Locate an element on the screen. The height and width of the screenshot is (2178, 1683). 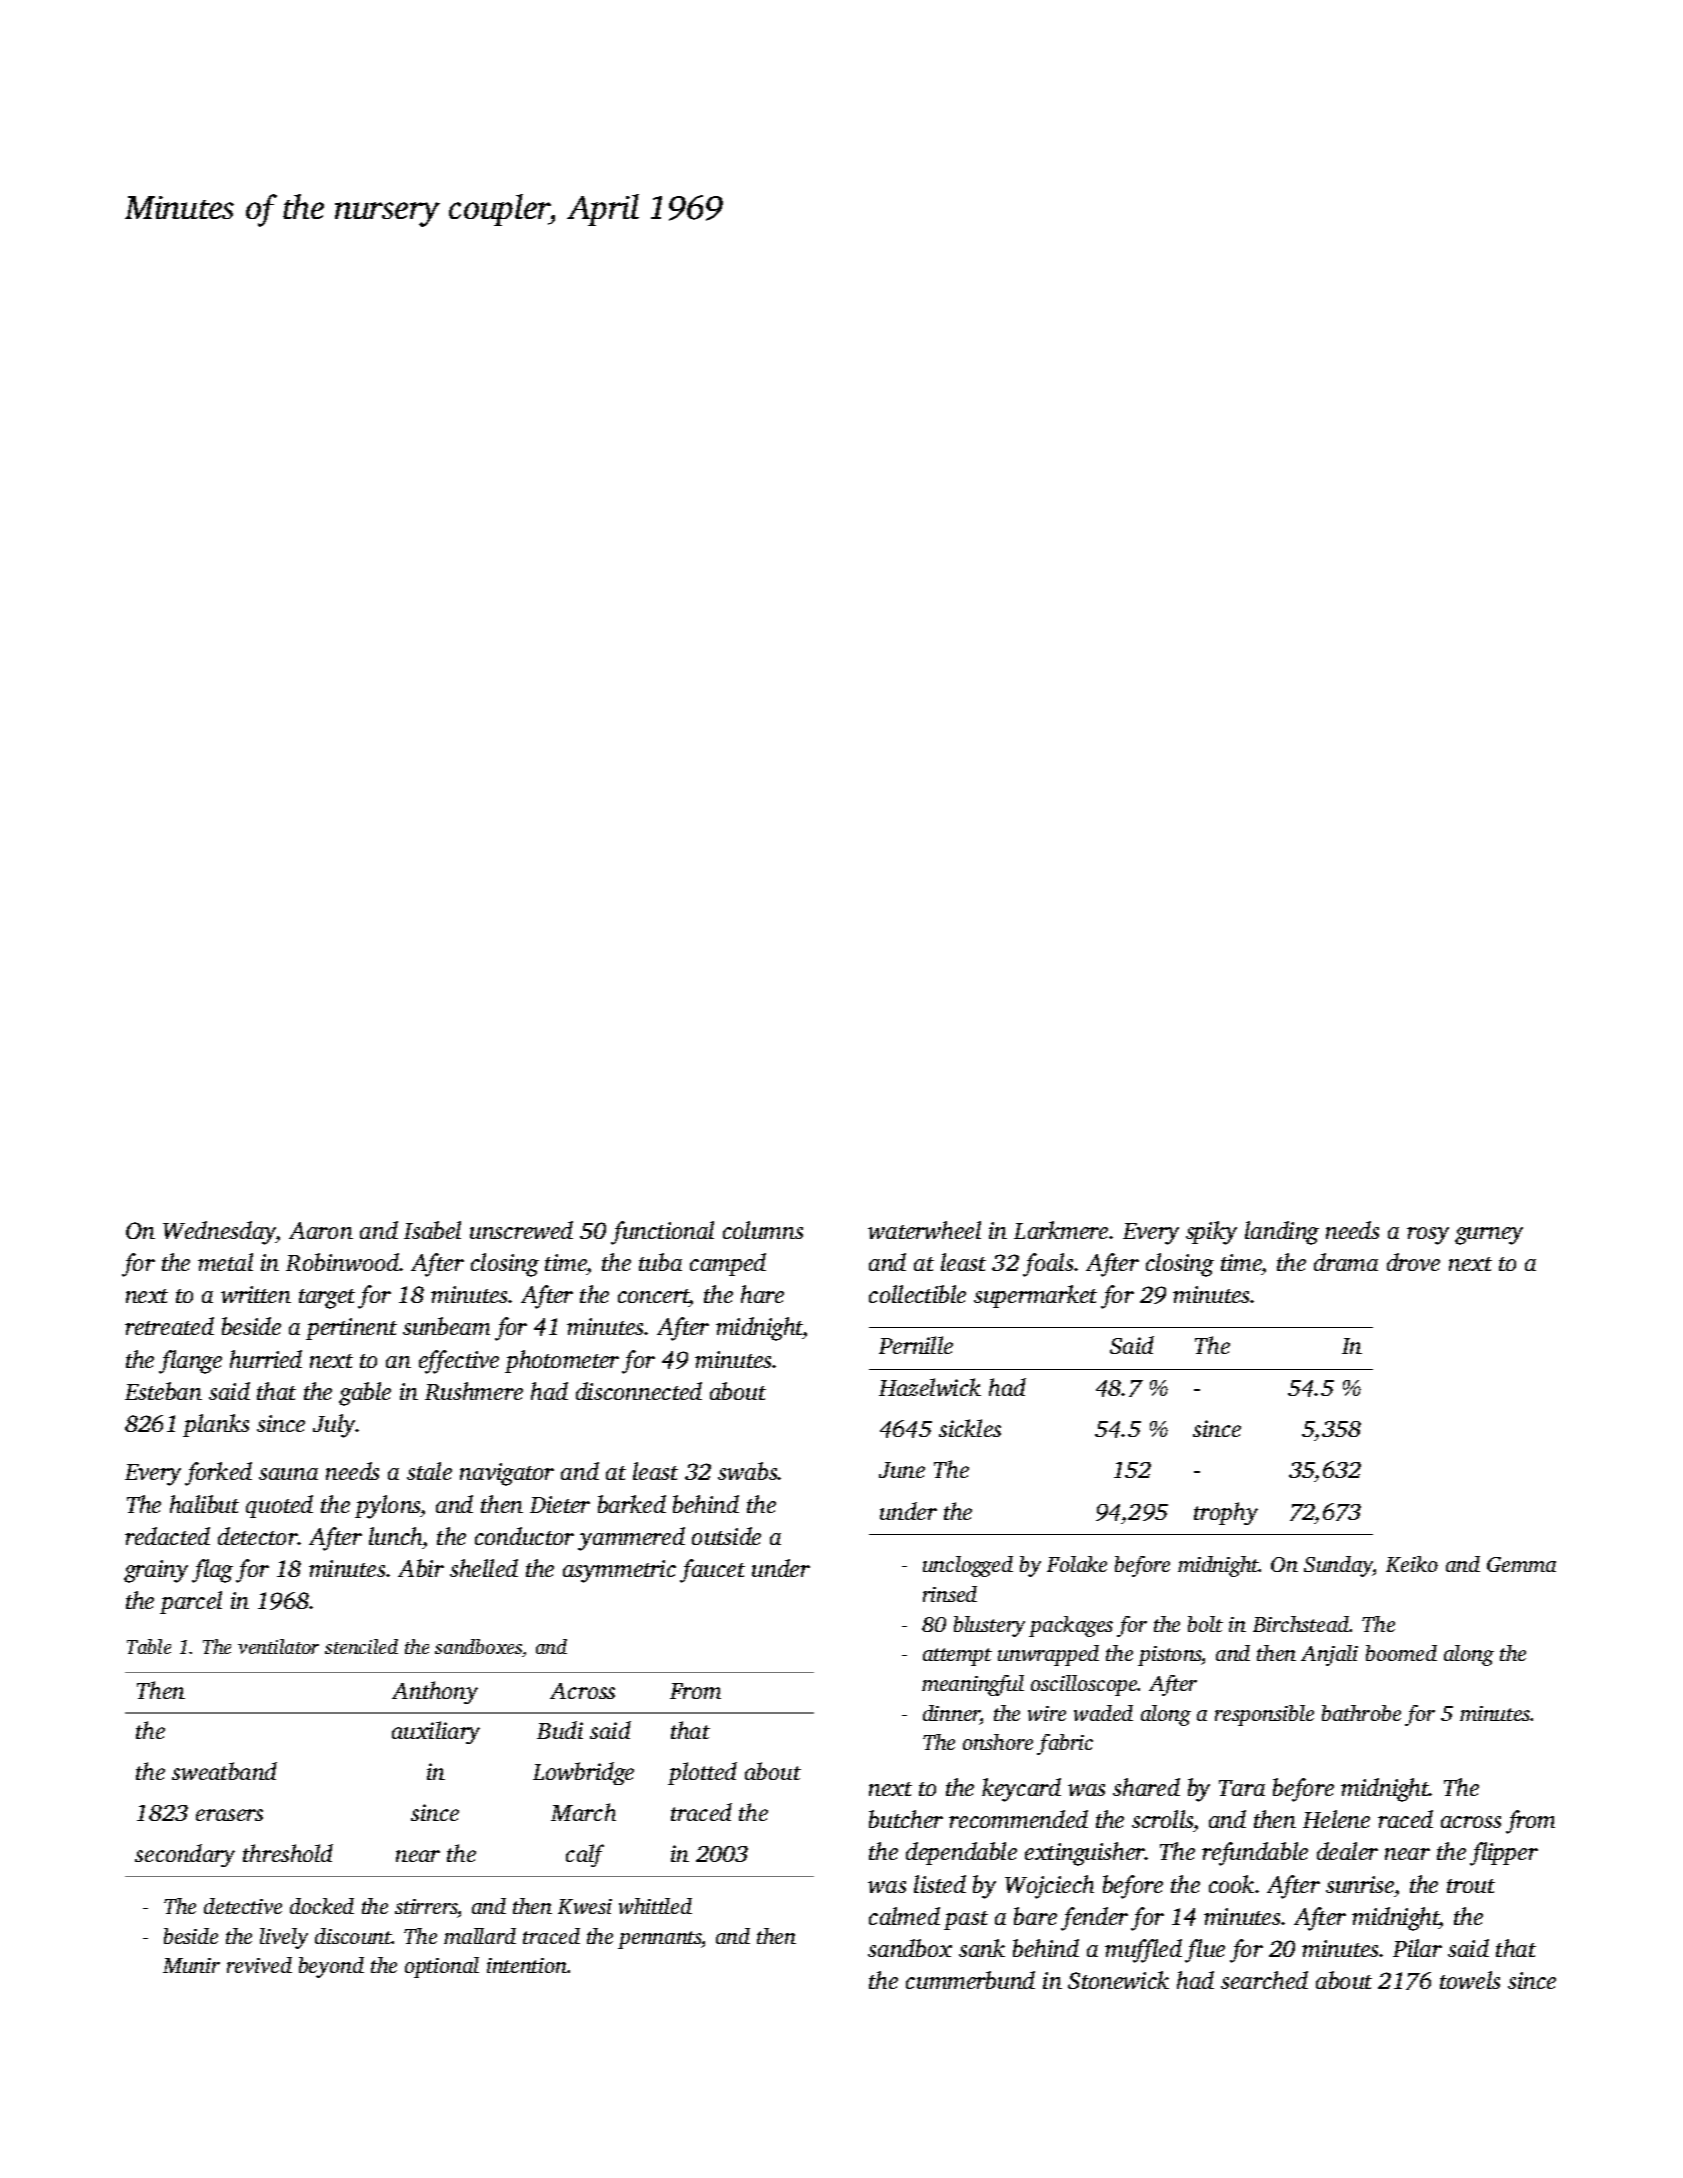
Munir is located at coordinates (191, 1965).
